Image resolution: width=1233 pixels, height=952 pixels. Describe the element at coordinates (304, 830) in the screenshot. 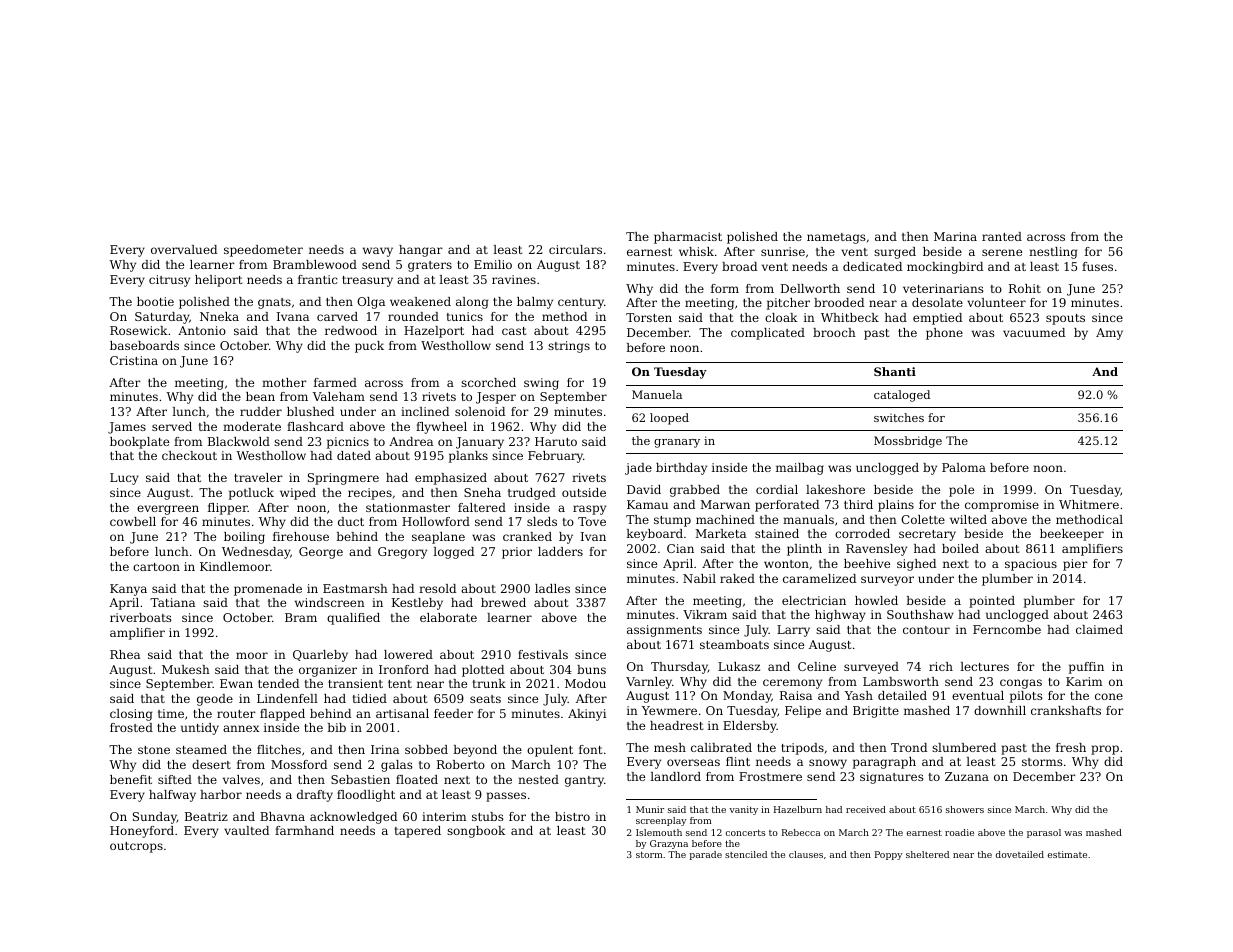

I see `farmhand` at that location.
